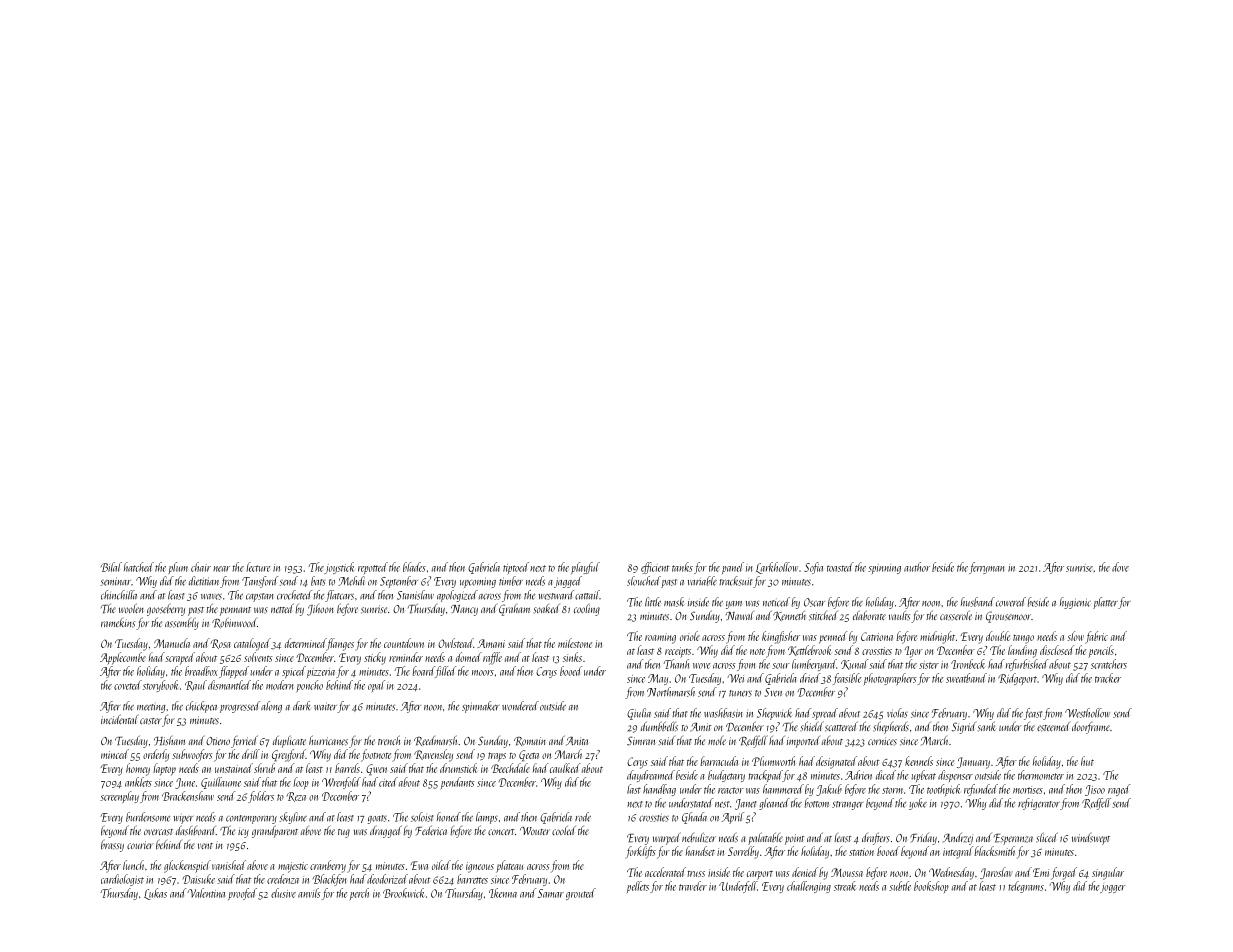 The width and height of the document is (1233, 952). Describe the element at coordinates (243, 833) in the document. I see `icy` at that location.
